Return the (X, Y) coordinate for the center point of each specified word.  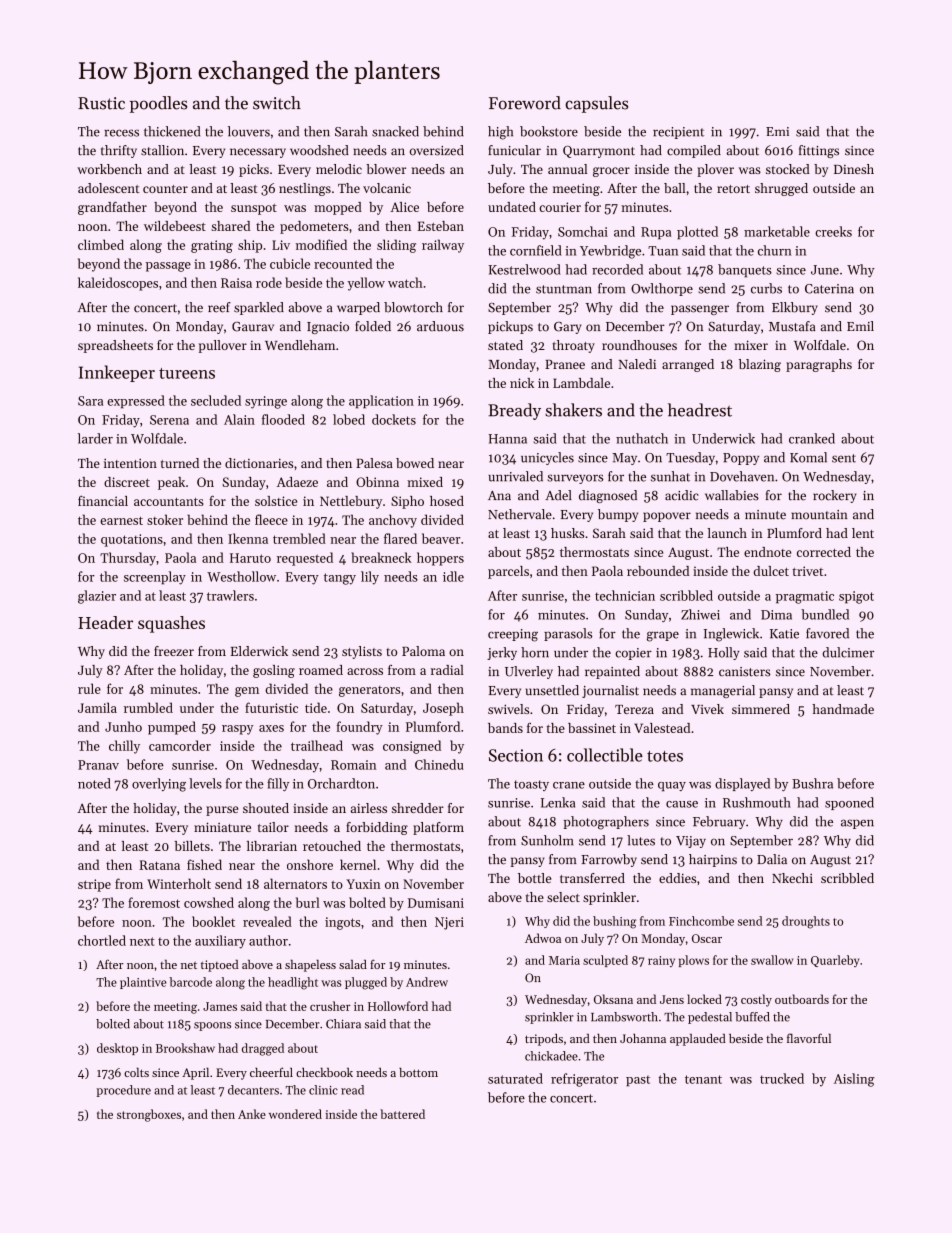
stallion (162, 150)
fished (204, 864)
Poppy (741, 459)
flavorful (809, 1038)
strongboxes (149, 1115)
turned (180, 463)
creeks (833, 231)
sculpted (605, 961)
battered (402, 1114)
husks (567, 533)
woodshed (319, 150)
